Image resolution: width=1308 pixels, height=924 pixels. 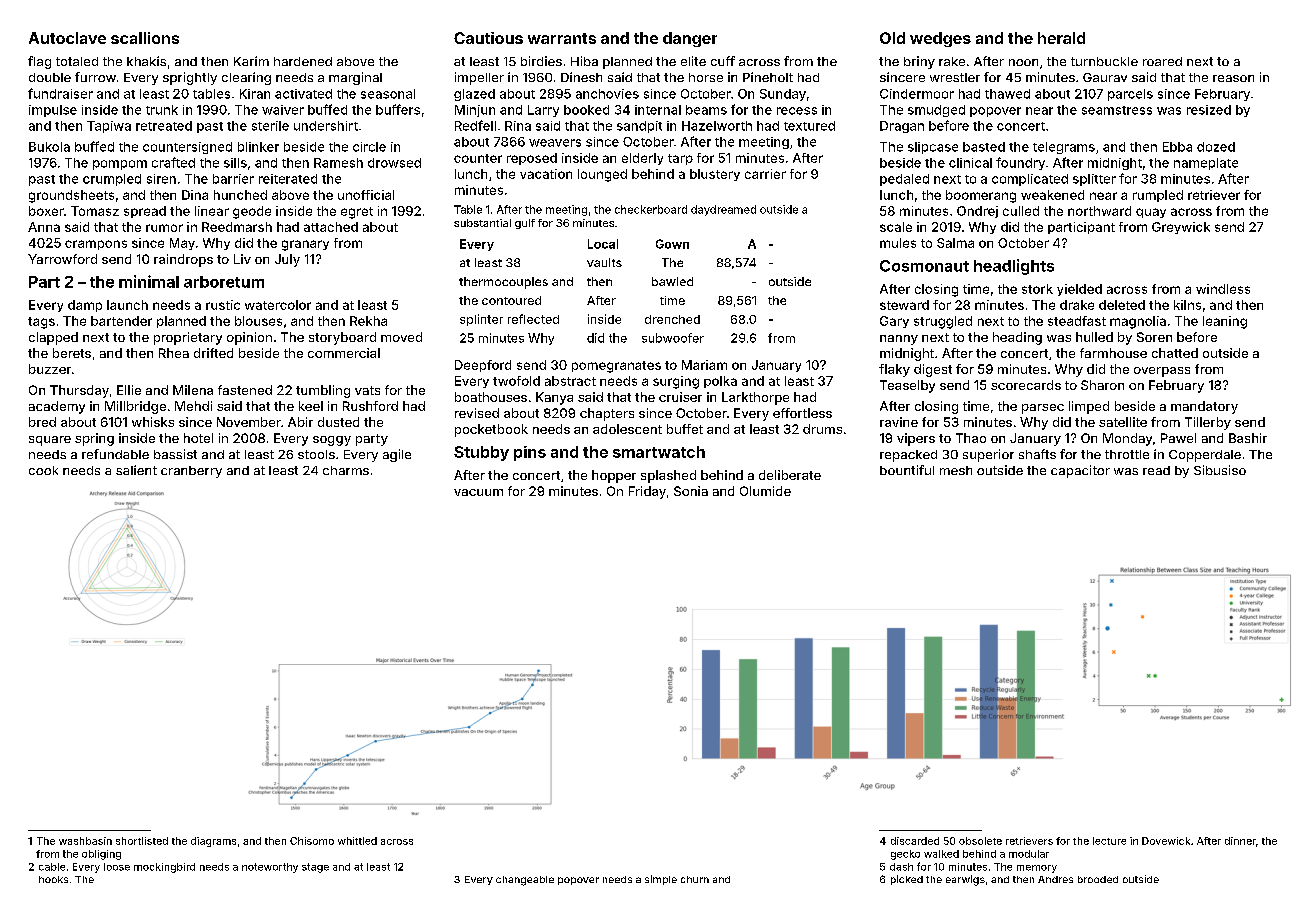 I want to click on wedges, so click(x=940, y=39).
